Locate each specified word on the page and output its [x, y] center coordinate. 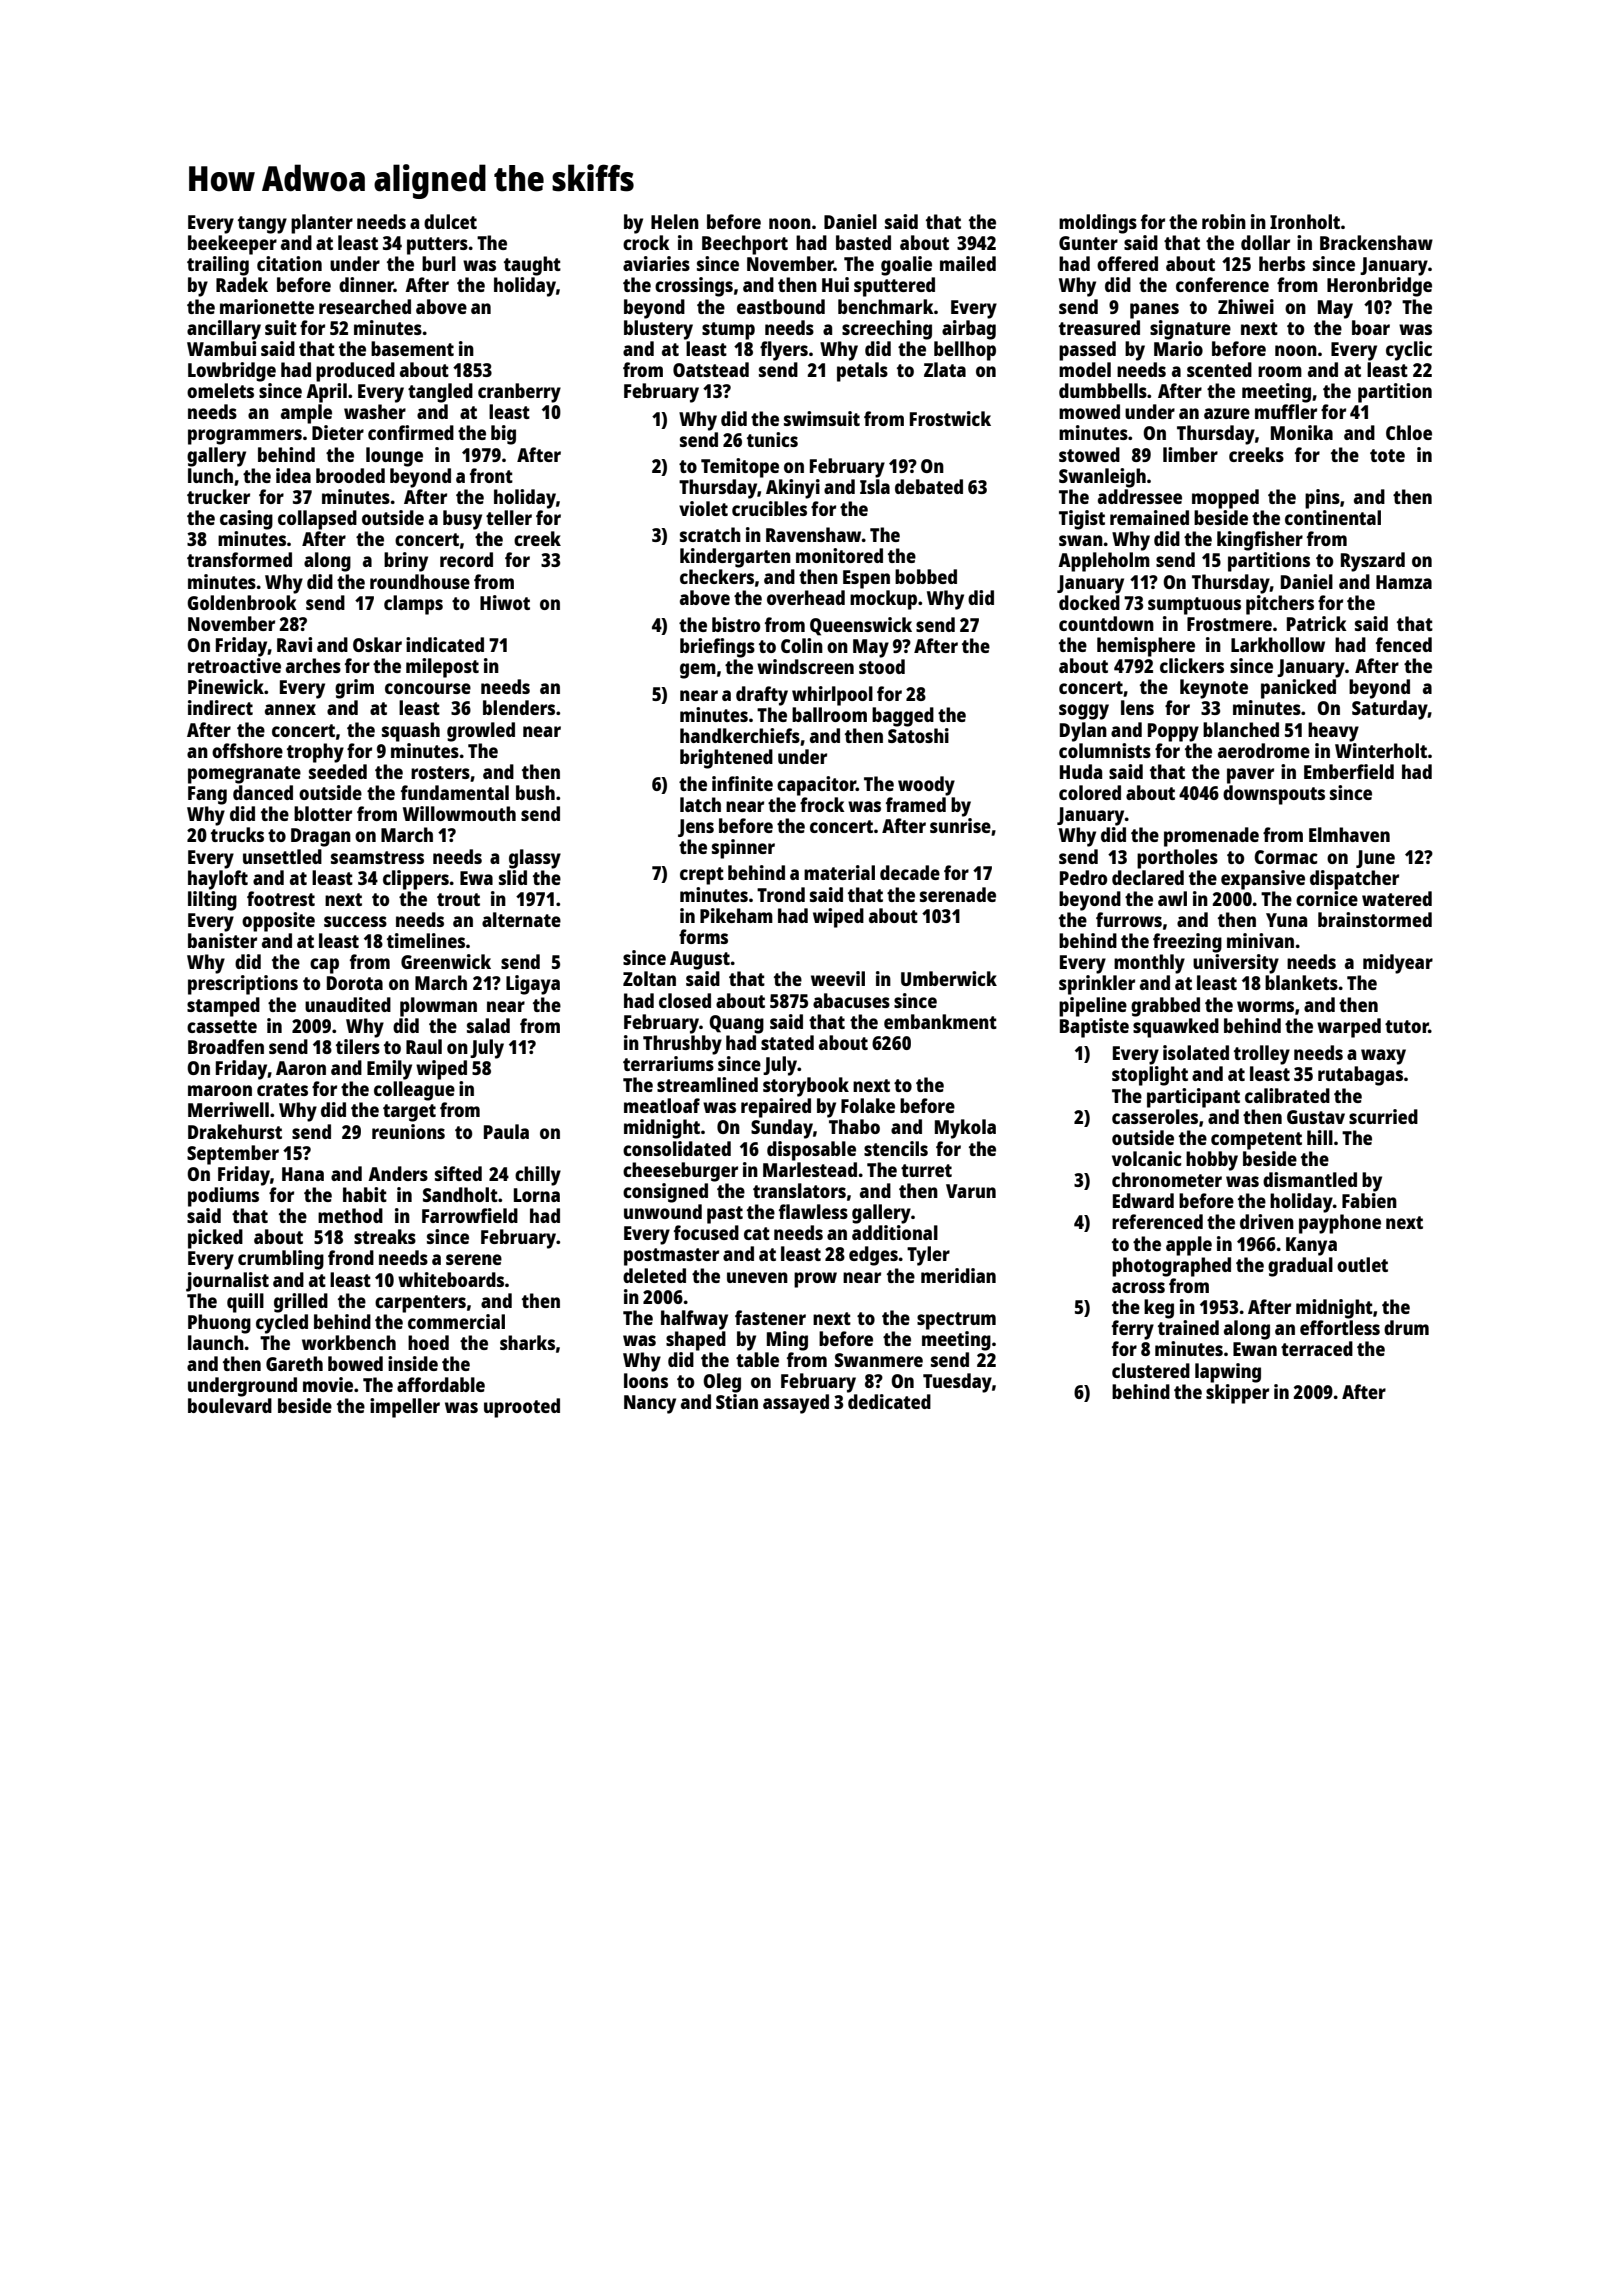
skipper [1237, 1394]
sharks [527, 1342]
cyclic [1409, 351]
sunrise [960, 825]
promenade [1211, 837]
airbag [969, 330]
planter [322, 224]
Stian [737, 1401]
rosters [440, 772]
